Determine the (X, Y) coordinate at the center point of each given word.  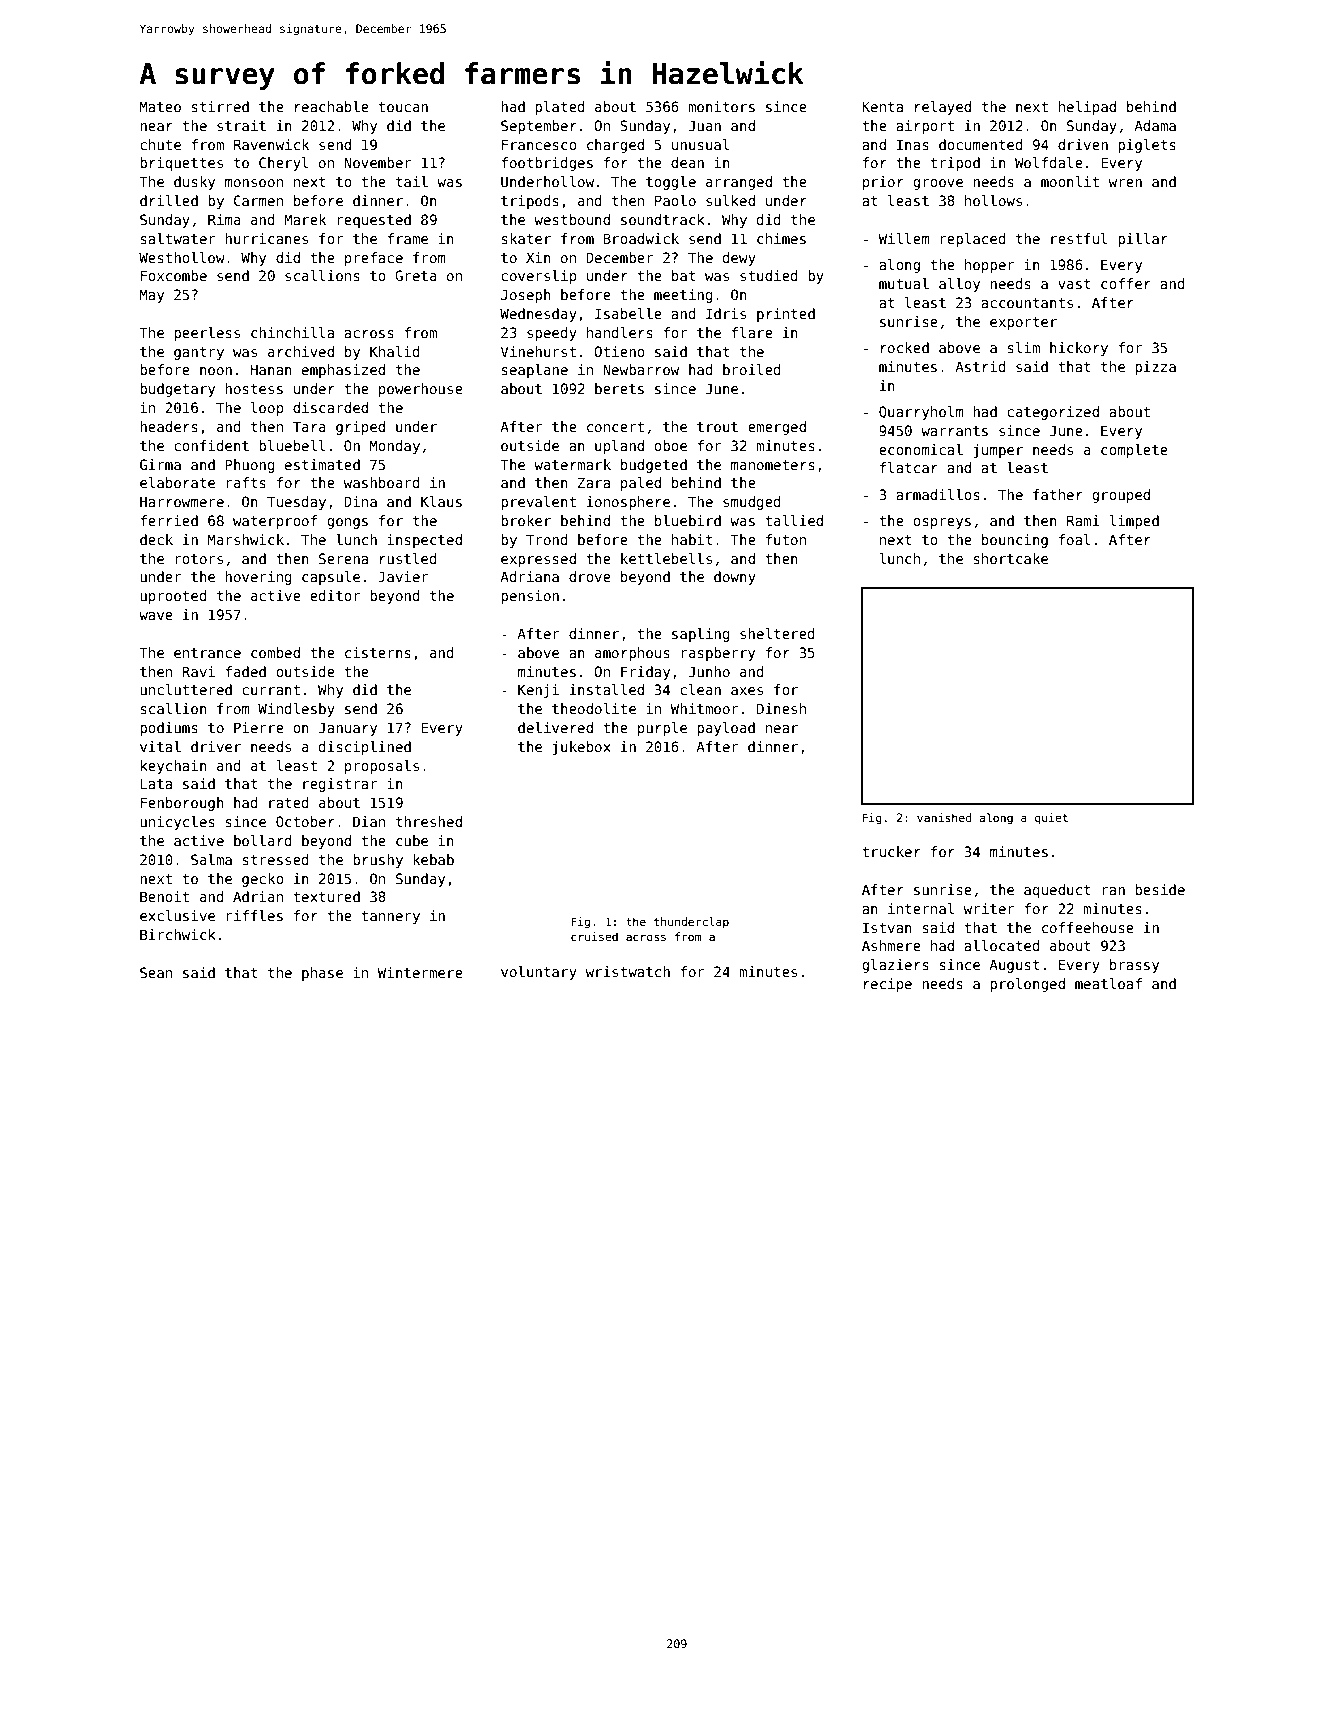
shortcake (1011, 558)
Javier (403, 576)
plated (560, 108)
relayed (943, 108)
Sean (156, 972)
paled (641, 484)
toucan (403, 107)
